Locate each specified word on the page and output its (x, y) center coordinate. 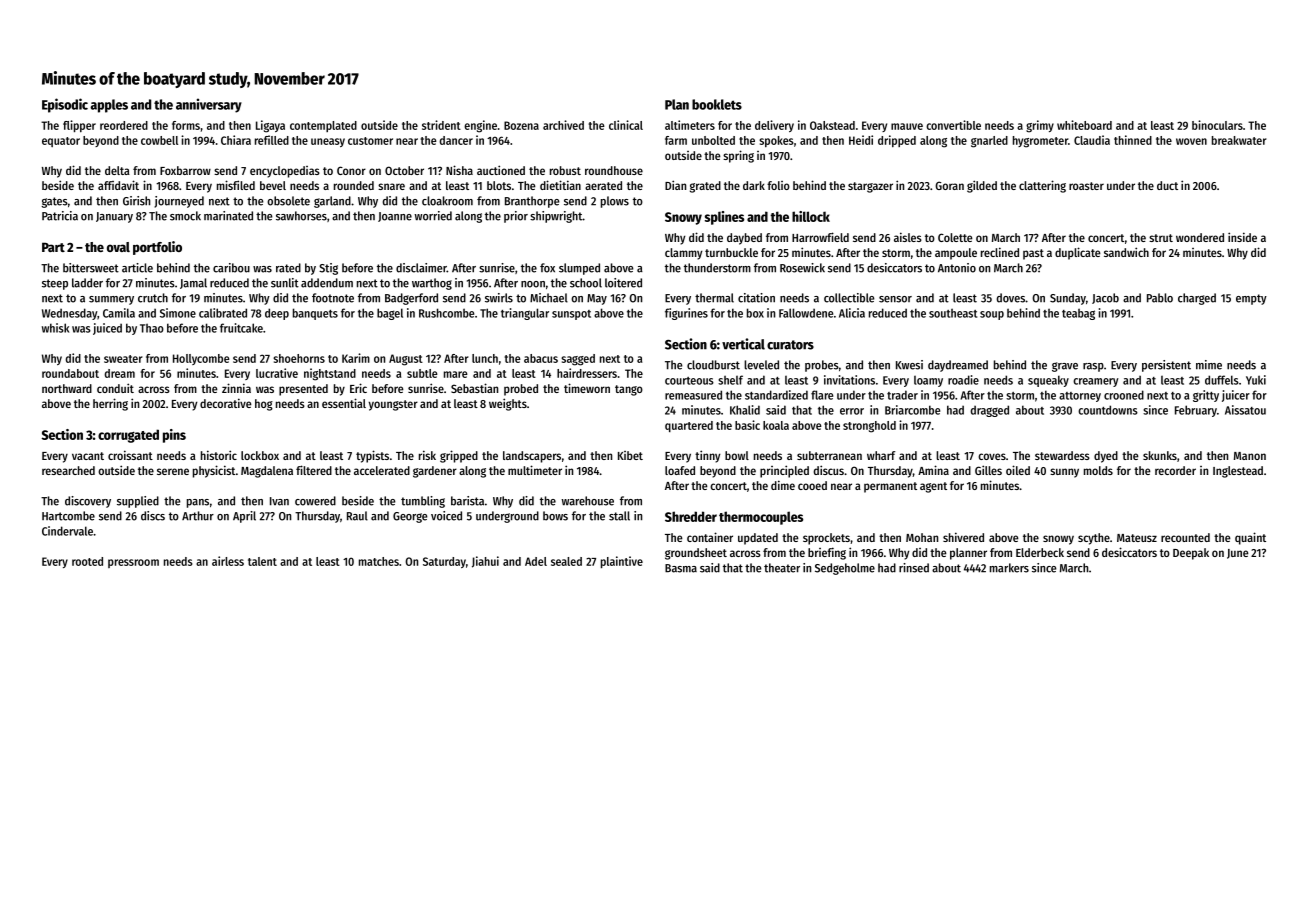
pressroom (133, 563)
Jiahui (485, 562)
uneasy (328, 142)
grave (1065, 367)
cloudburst (713, 365)
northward (67, 388)
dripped (897, 141)
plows (615, 202)
